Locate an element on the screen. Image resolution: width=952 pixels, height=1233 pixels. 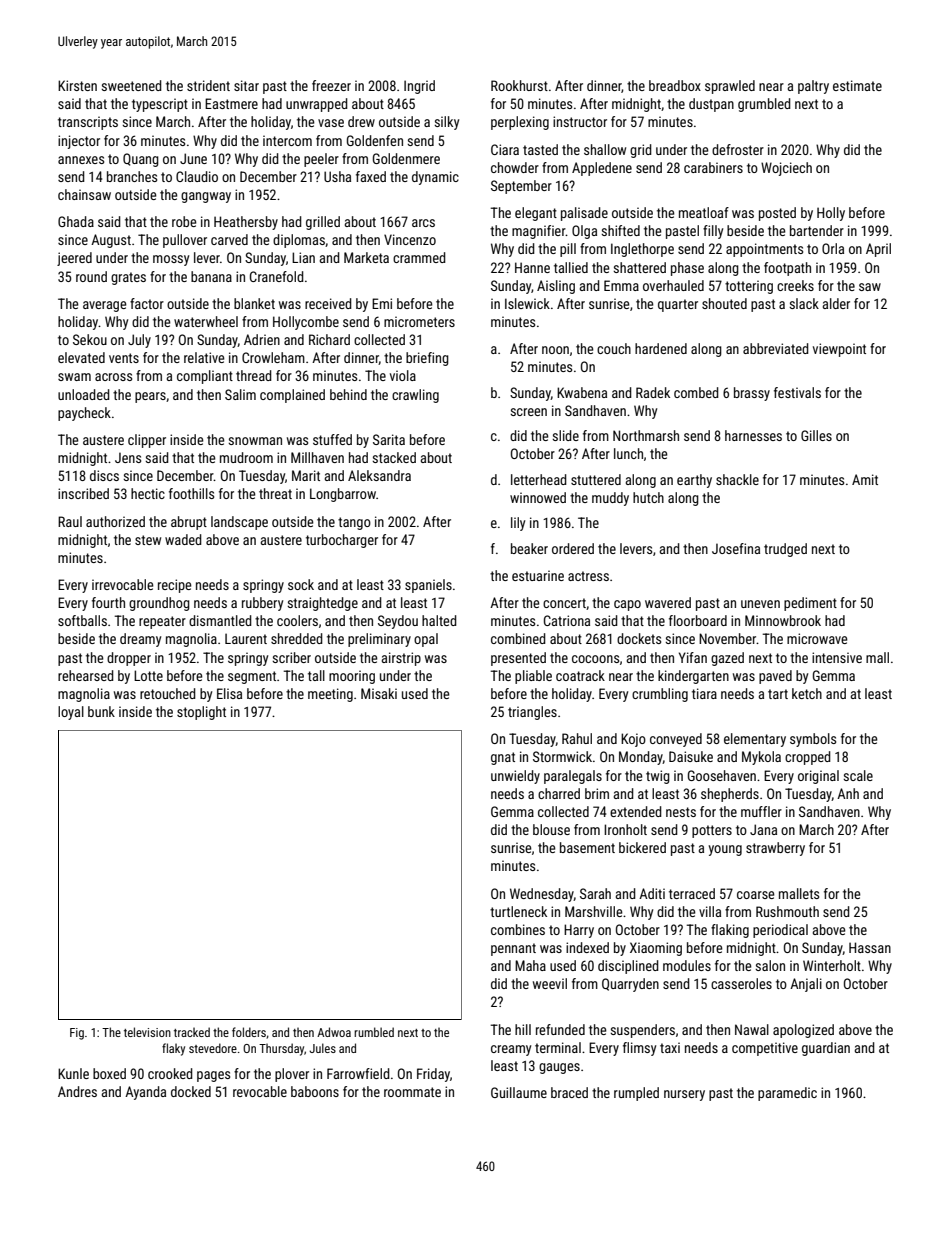
refunded is located at coordinates (560, 1029).
